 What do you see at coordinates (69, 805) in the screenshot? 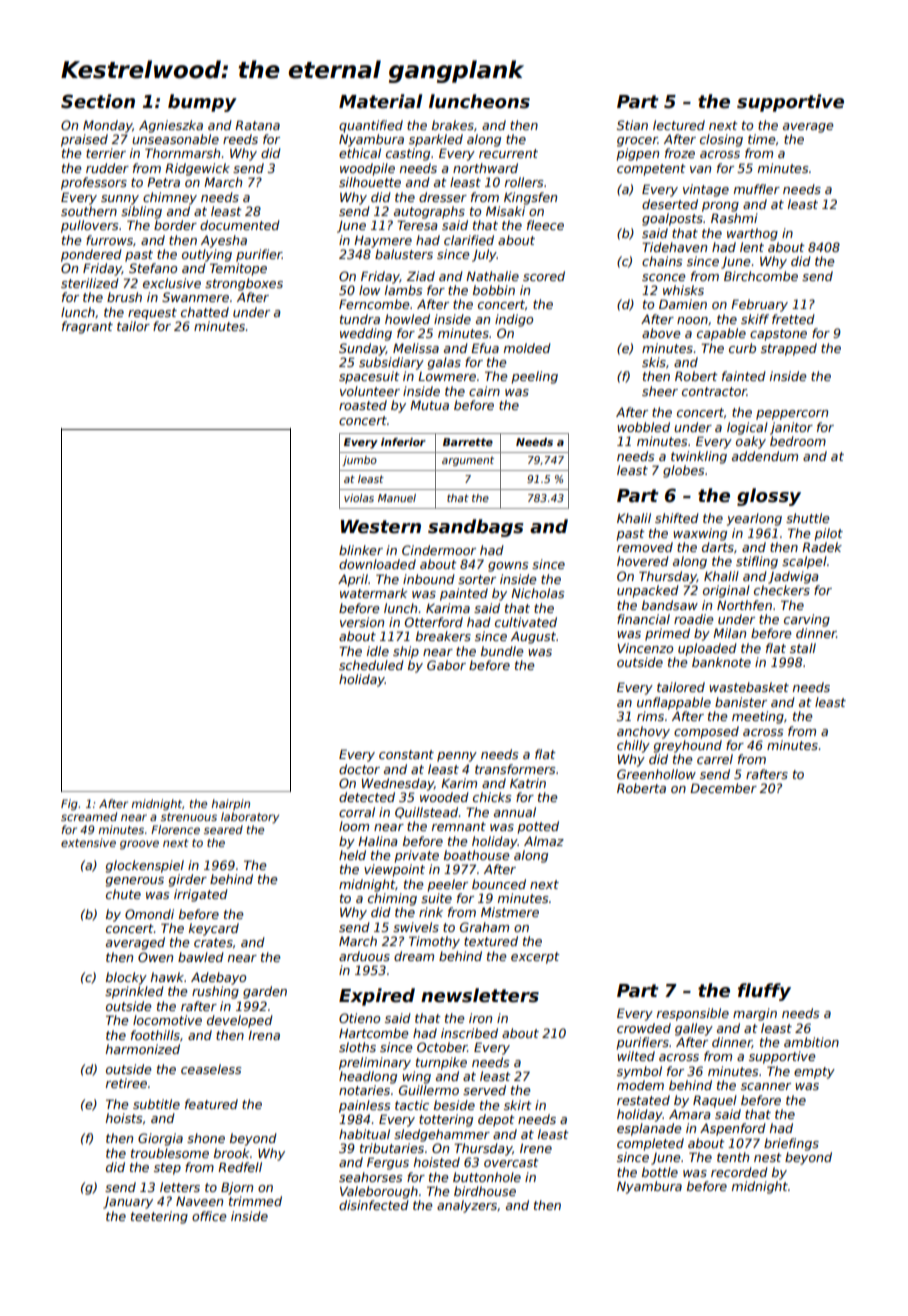
I see `Fig` at bounding box center [69, 805].
